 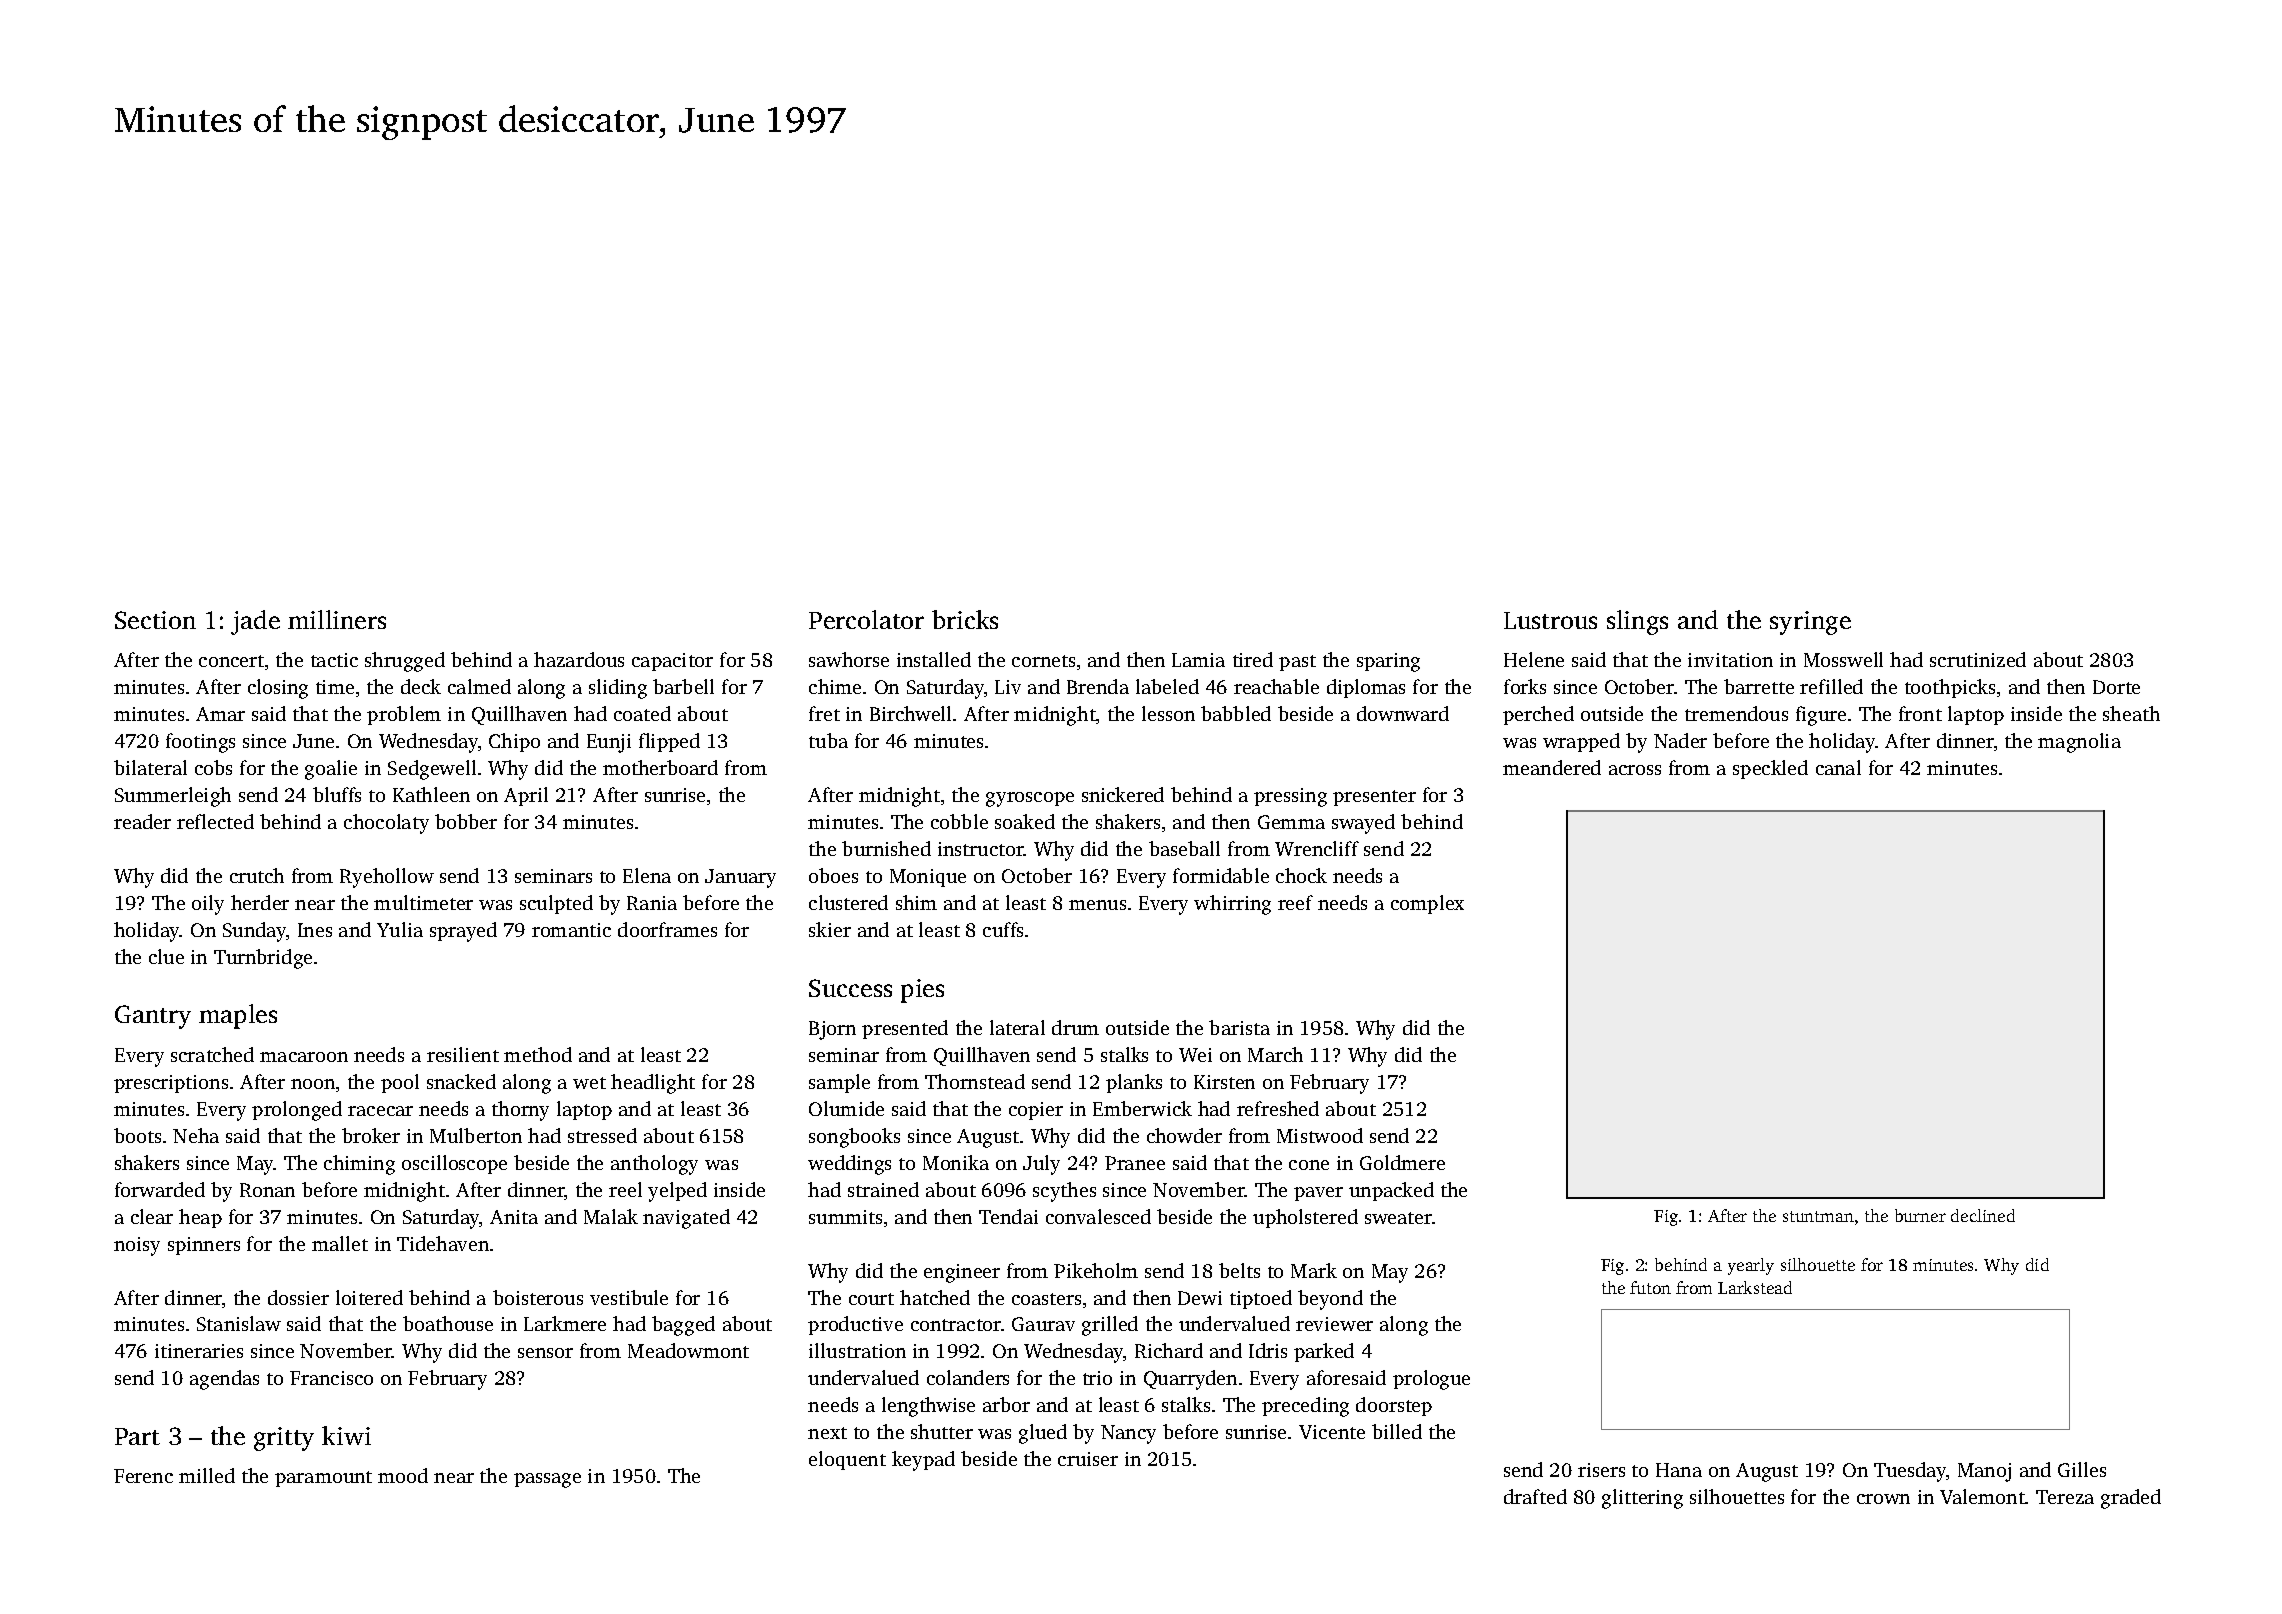 I want to click on milliners, so click(x=337, y=619).
